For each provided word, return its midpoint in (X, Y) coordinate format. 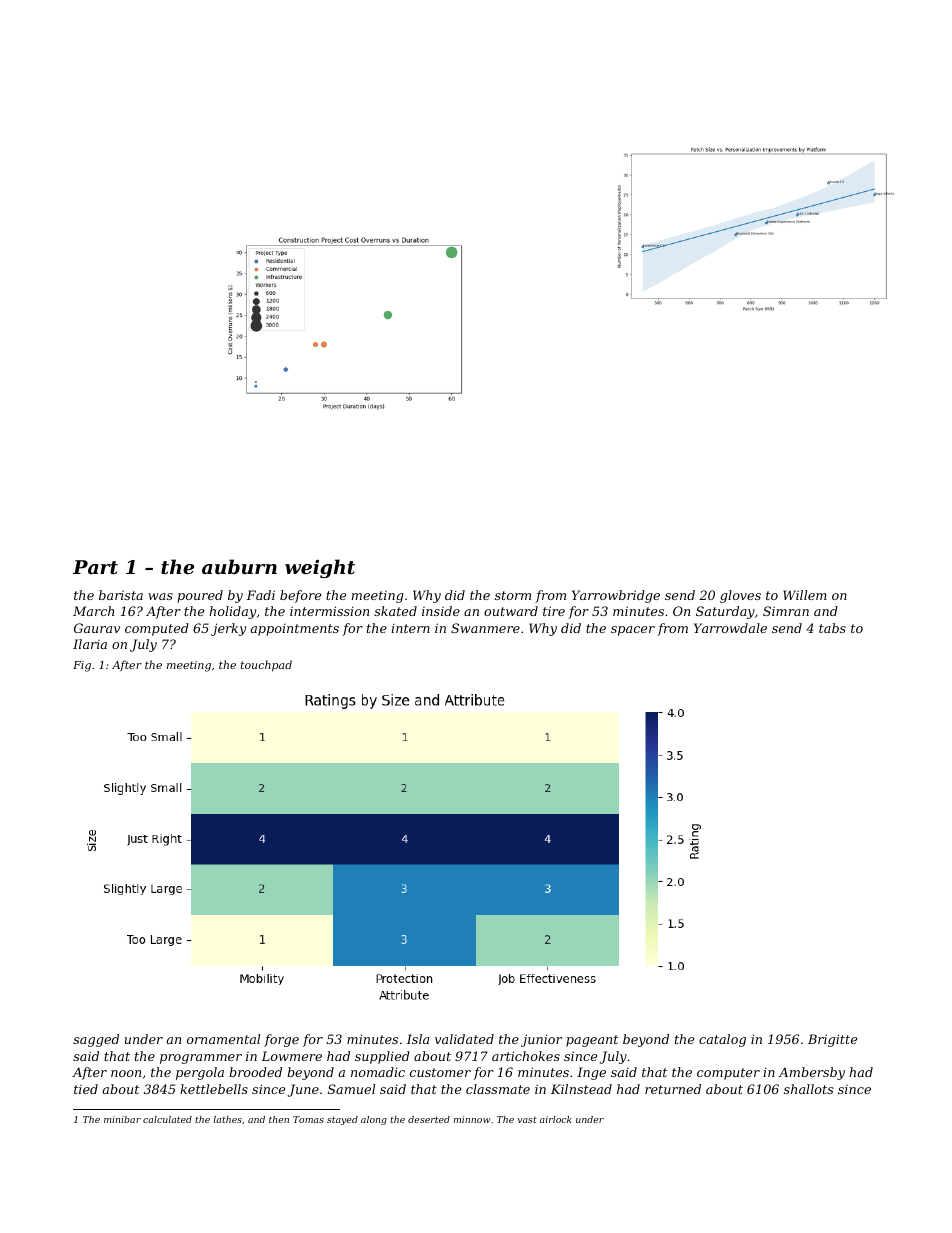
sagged (96, 1040)
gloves (740, 596)
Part (95, 567)
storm (513, 595)
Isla (417, 1039)
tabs (832, 628)
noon (126, 1073)
